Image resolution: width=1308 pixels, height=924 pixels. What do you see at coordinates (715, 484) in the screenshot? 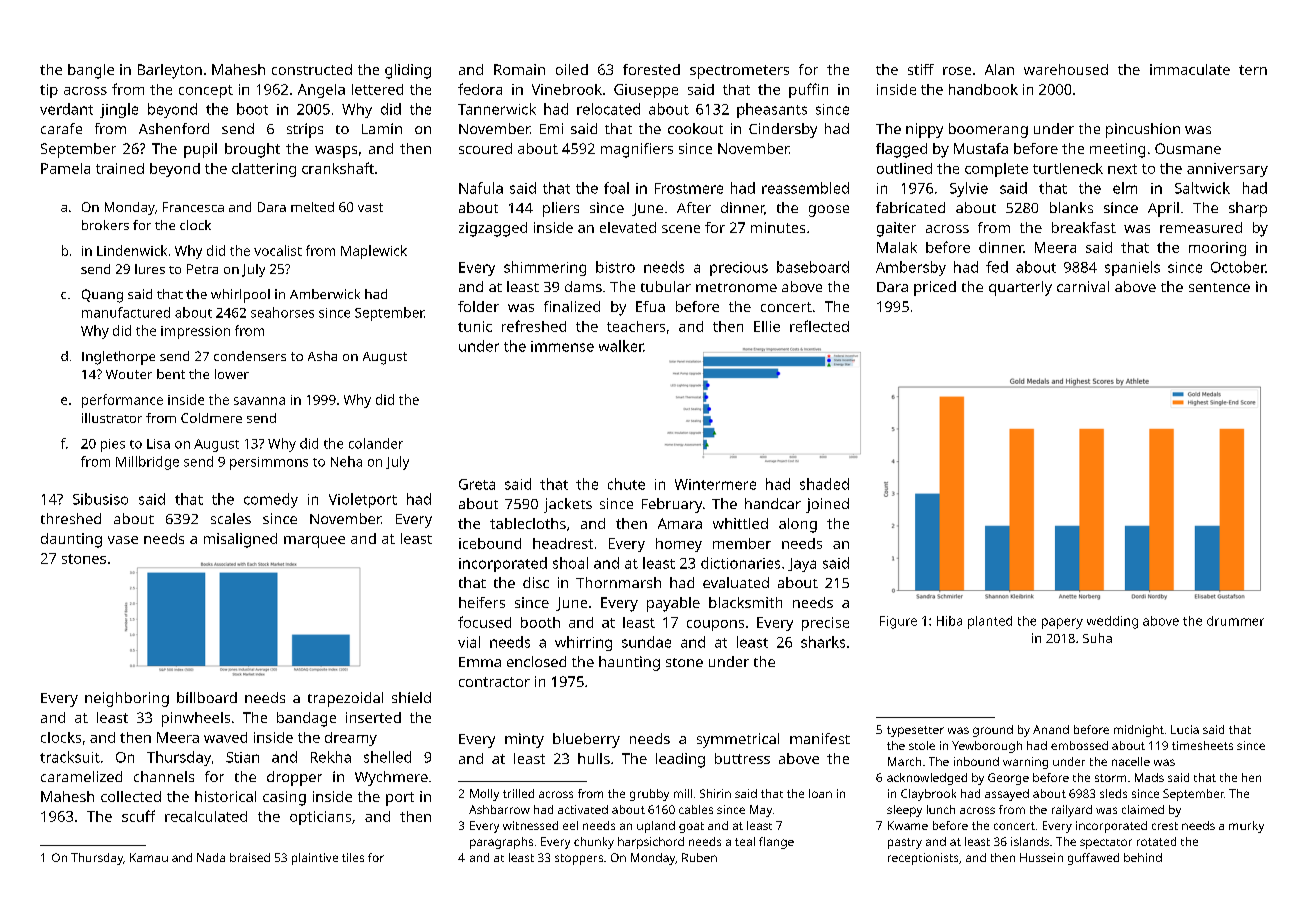
I see `Wintermere` at bounding box center [715, 484].
